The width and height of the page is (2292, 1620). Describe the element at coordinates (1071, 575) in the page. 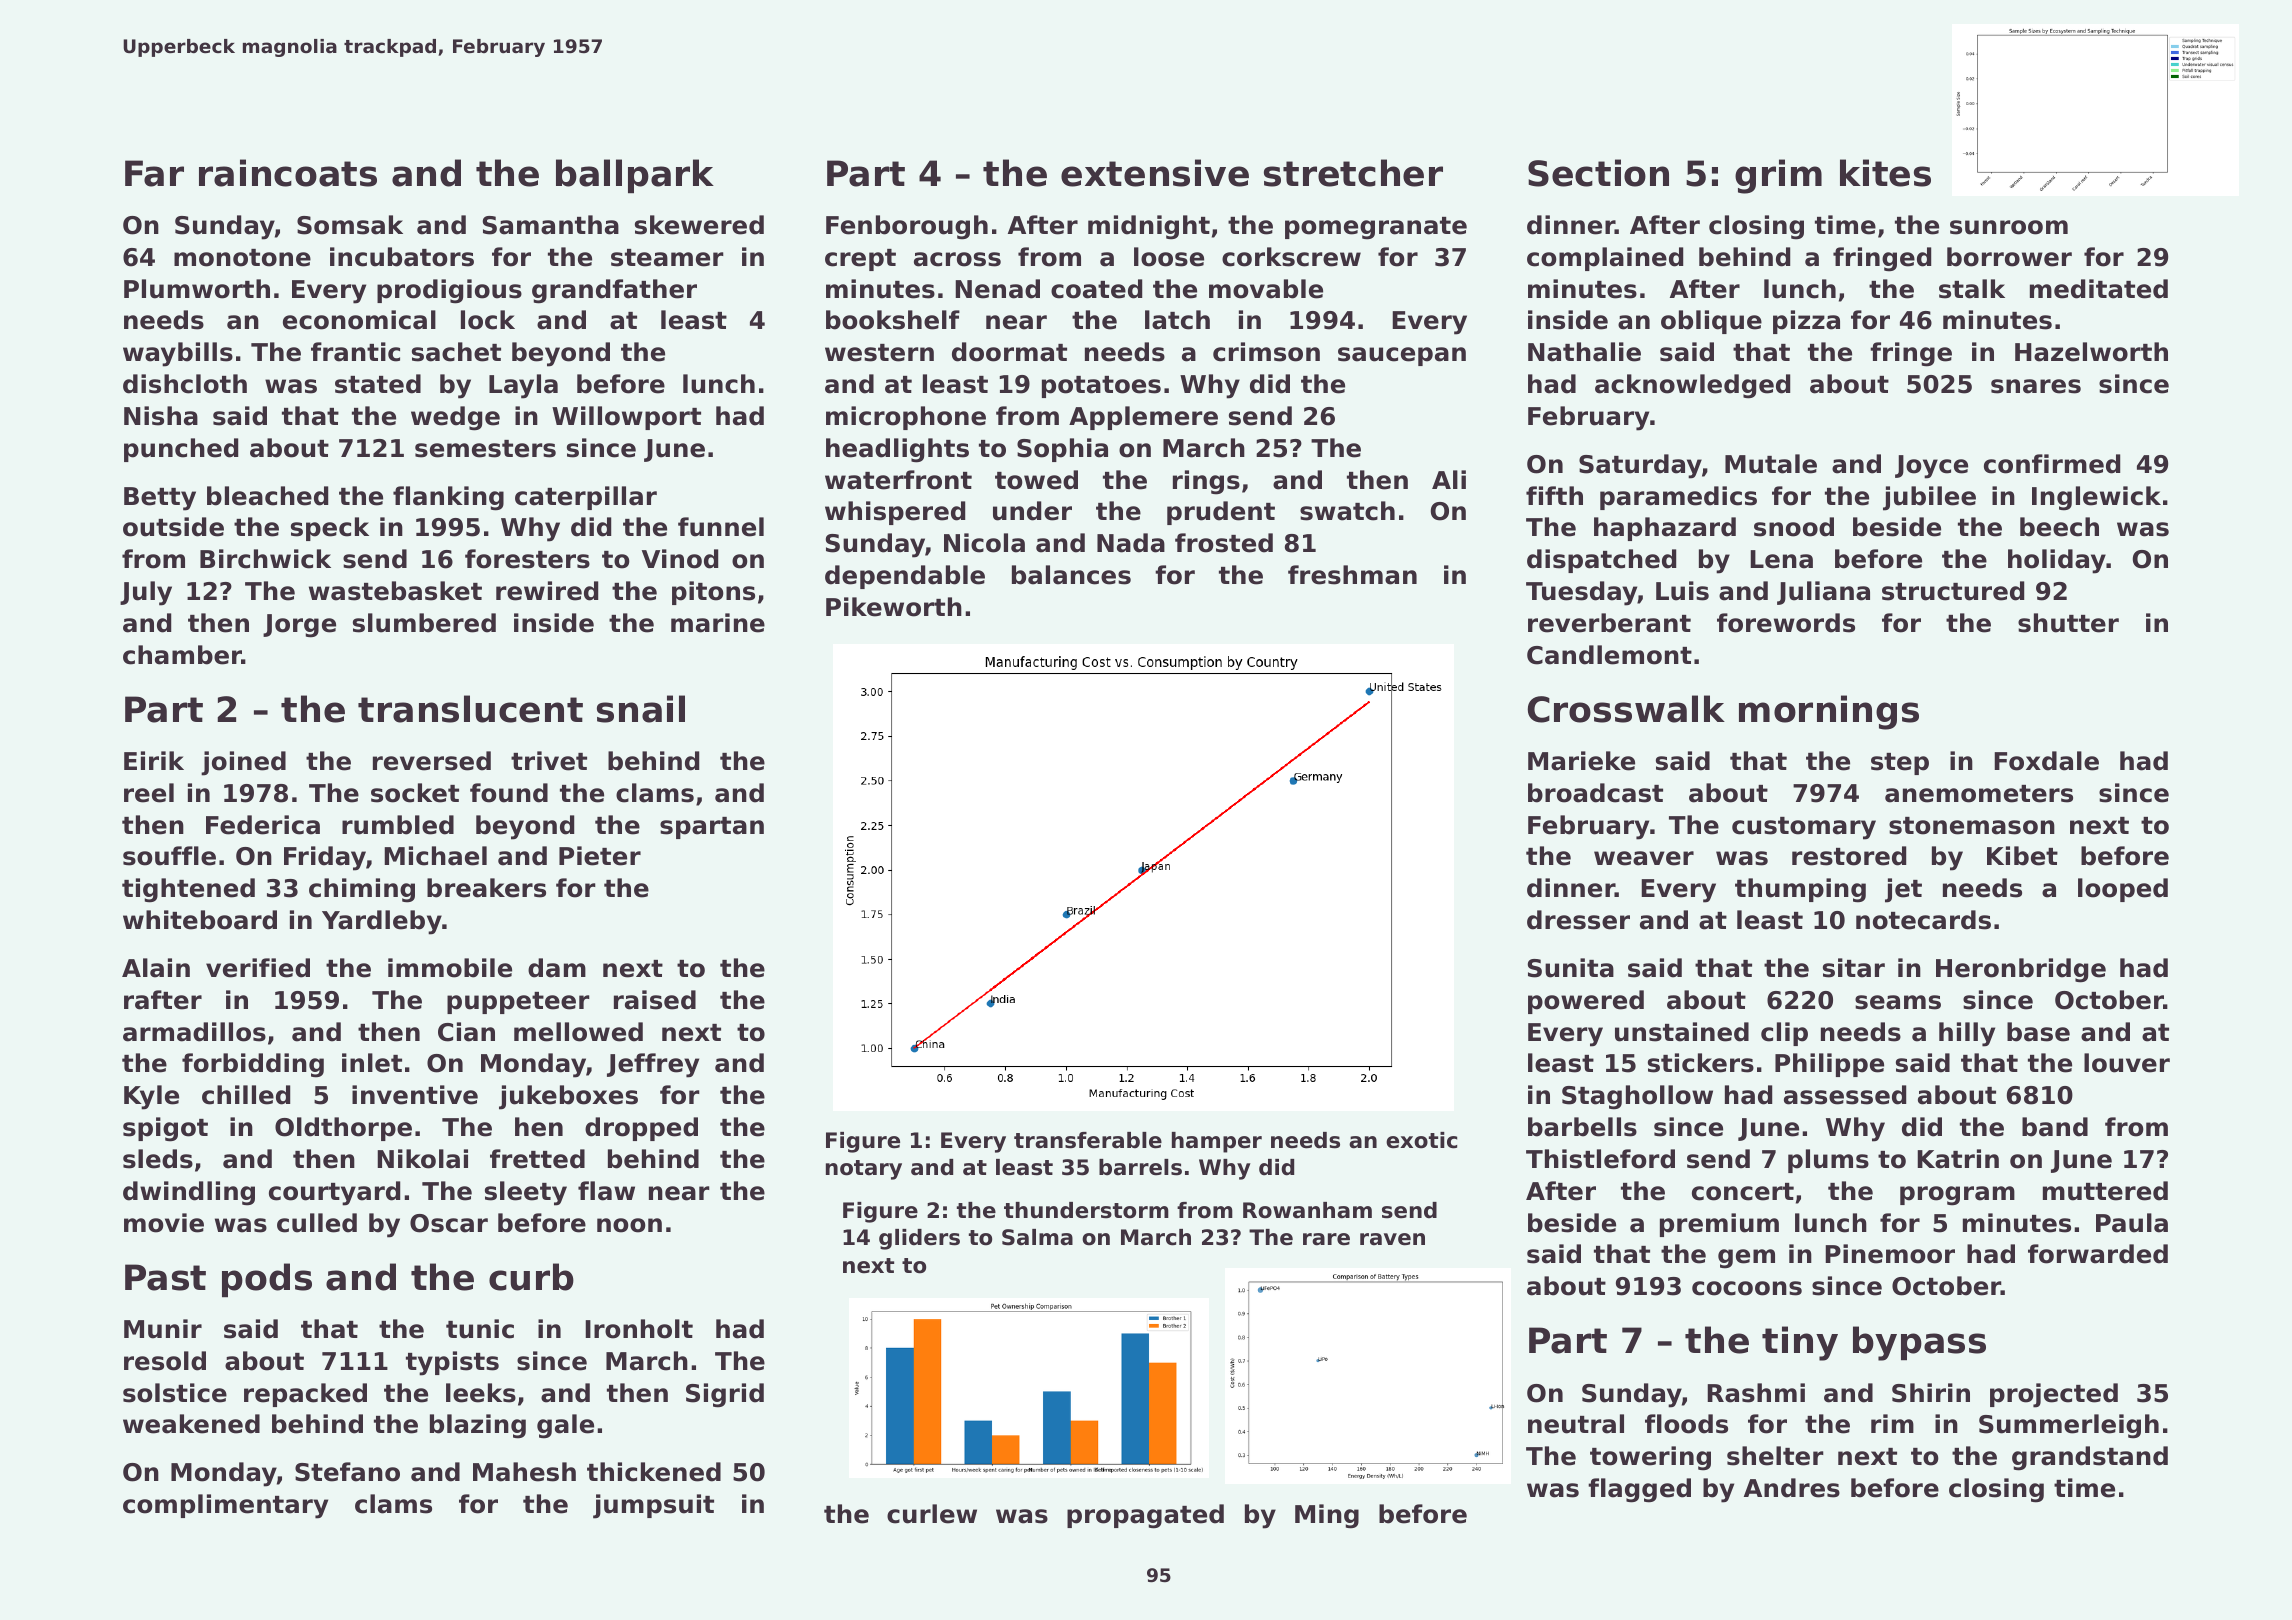

I see `balances` at that location.
